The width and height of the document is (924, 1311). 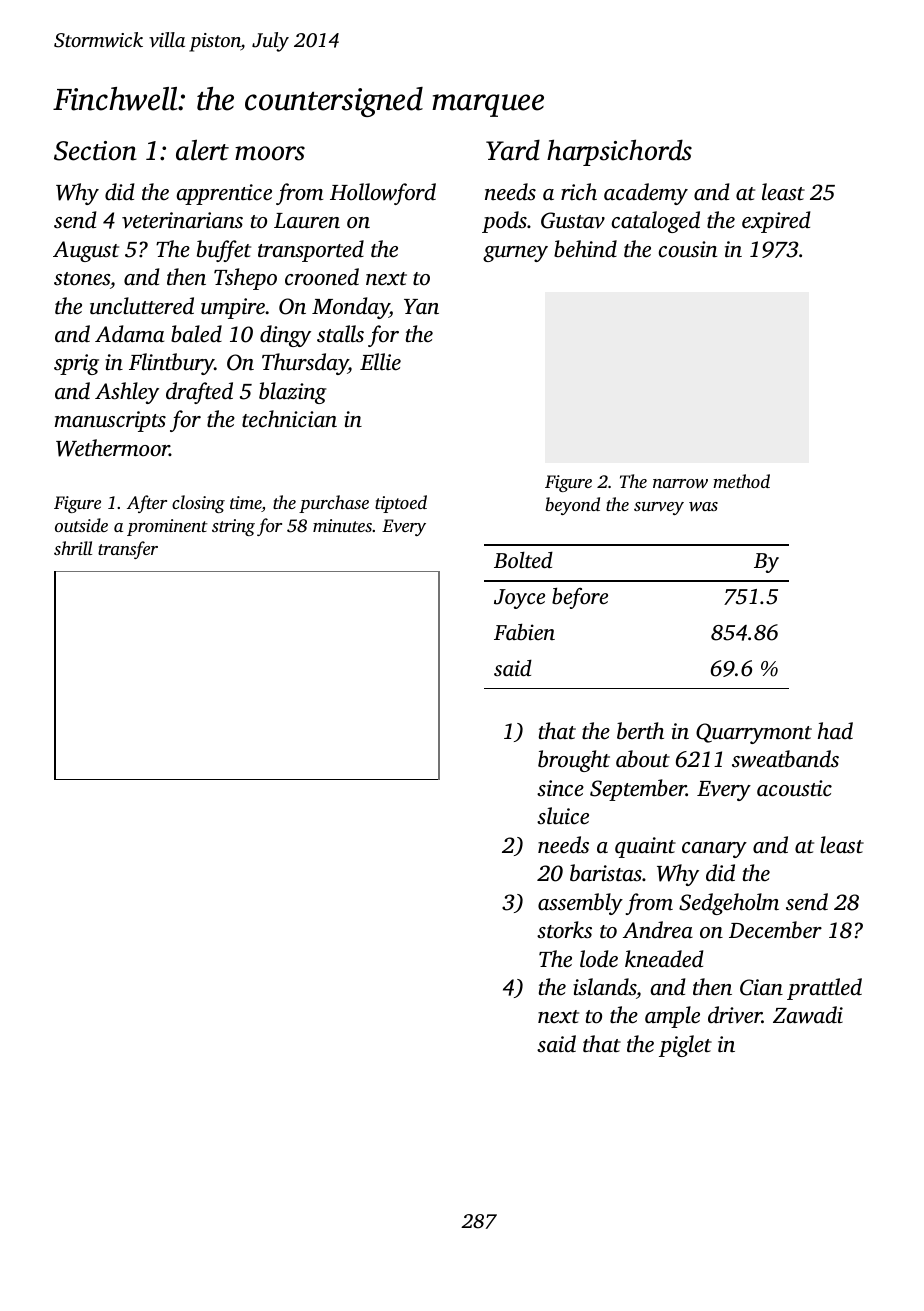 I want to click on expired, so click(x=776, y=222).
